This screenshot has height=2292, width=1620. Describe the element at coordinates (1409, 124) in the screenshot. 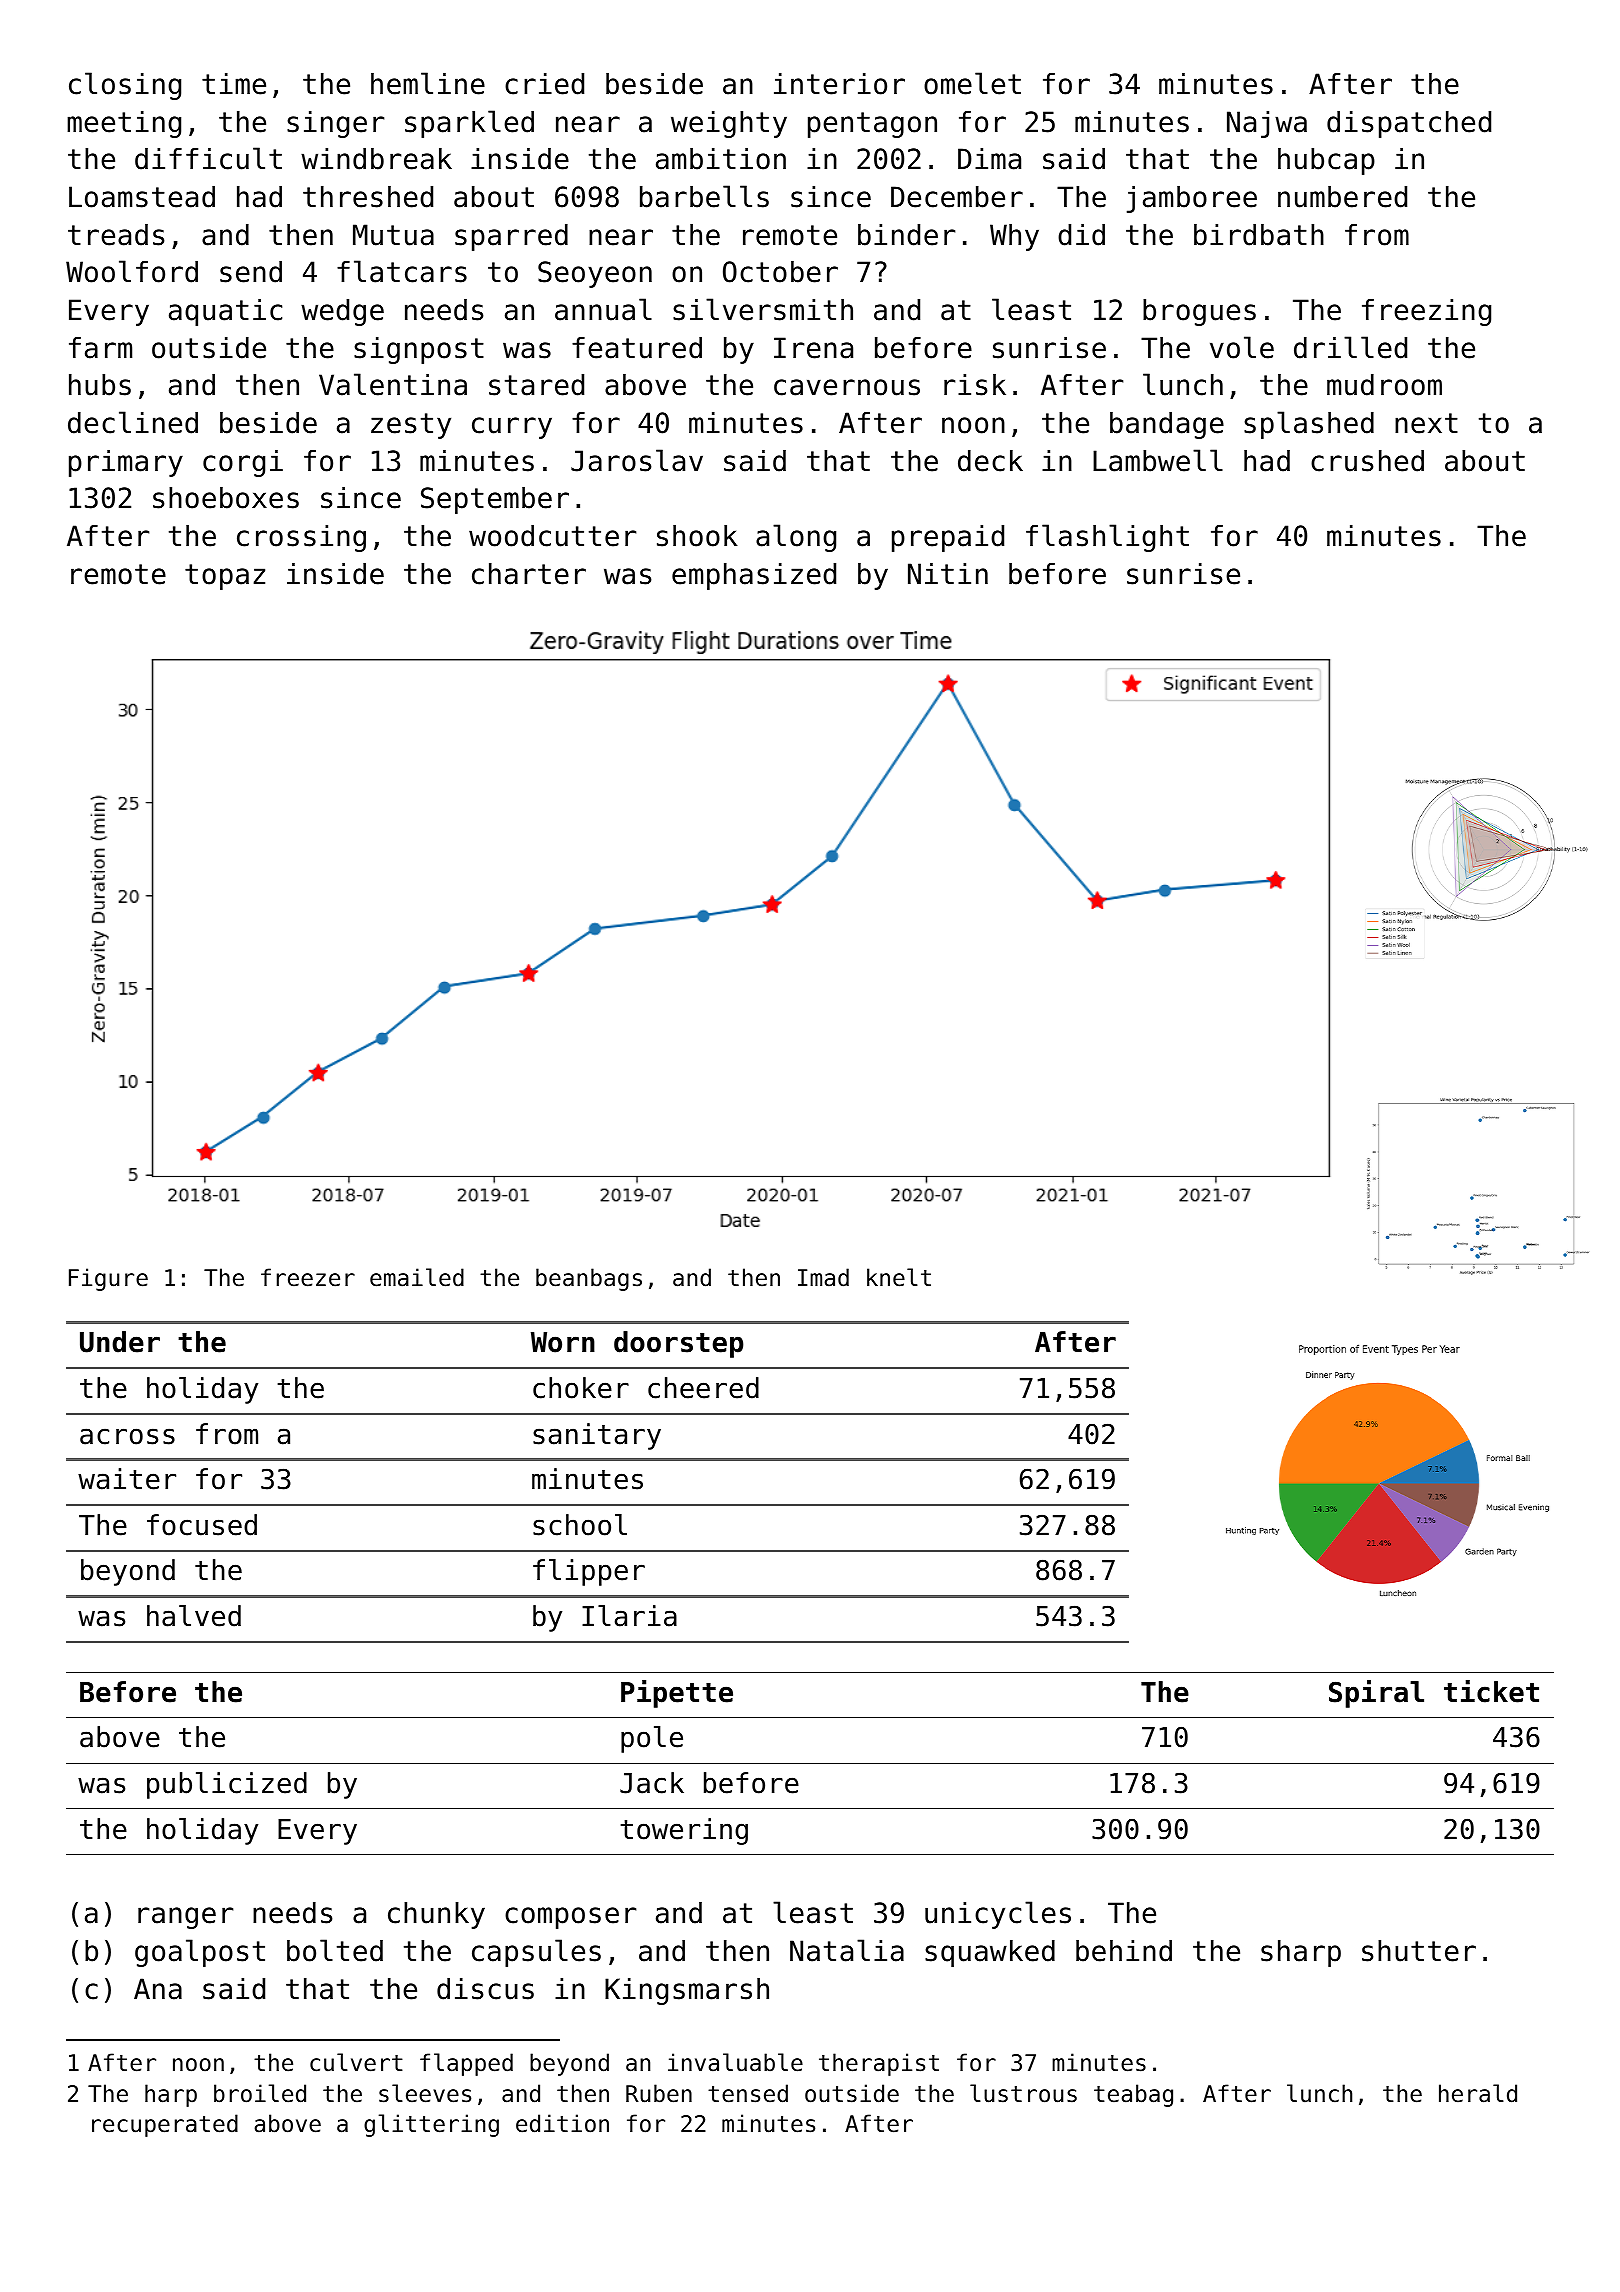

I see `dispatched` at that location.
